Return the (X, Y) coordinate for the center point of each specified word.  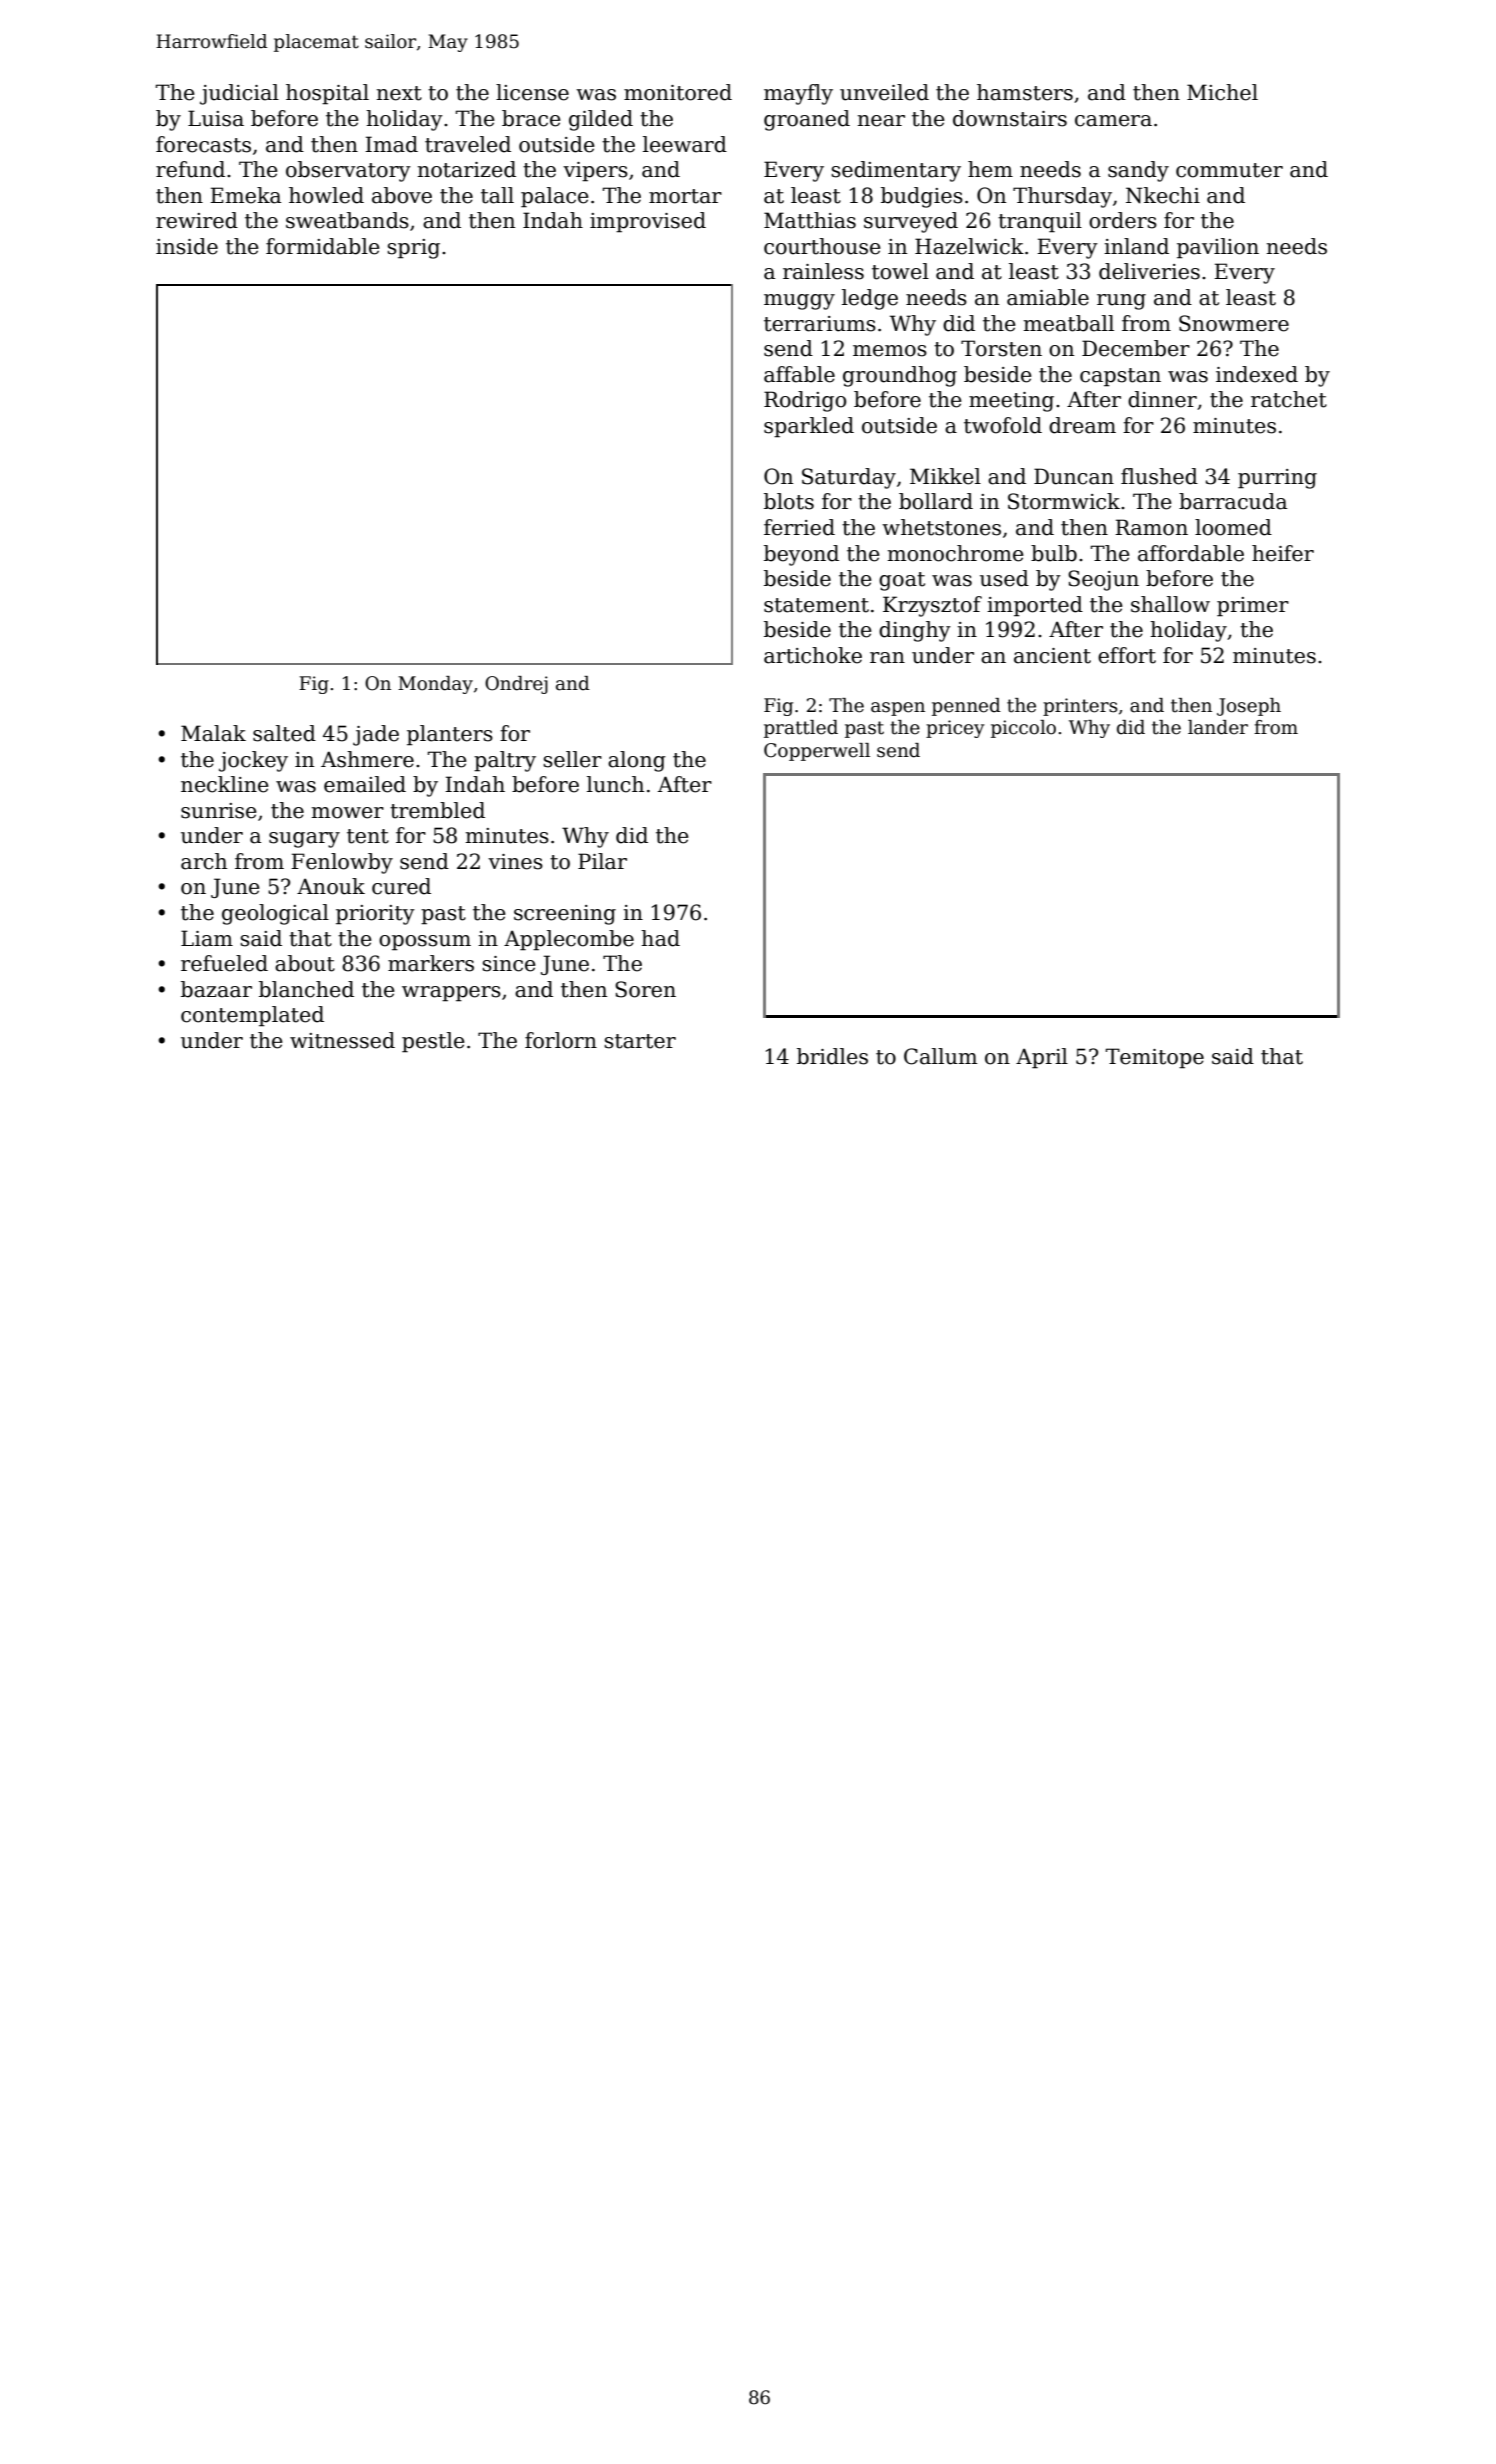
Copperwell (817, 752)
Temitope (1155, 1058)
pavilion (1218, 248)
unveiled (884, 92)
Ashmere (367, 759)
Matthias (810, 220)
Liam (207, 938)
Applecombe (569, 940)
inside (187, 246)
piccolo (1023, 729)
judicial (239, 94)
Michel (1222, 92)
